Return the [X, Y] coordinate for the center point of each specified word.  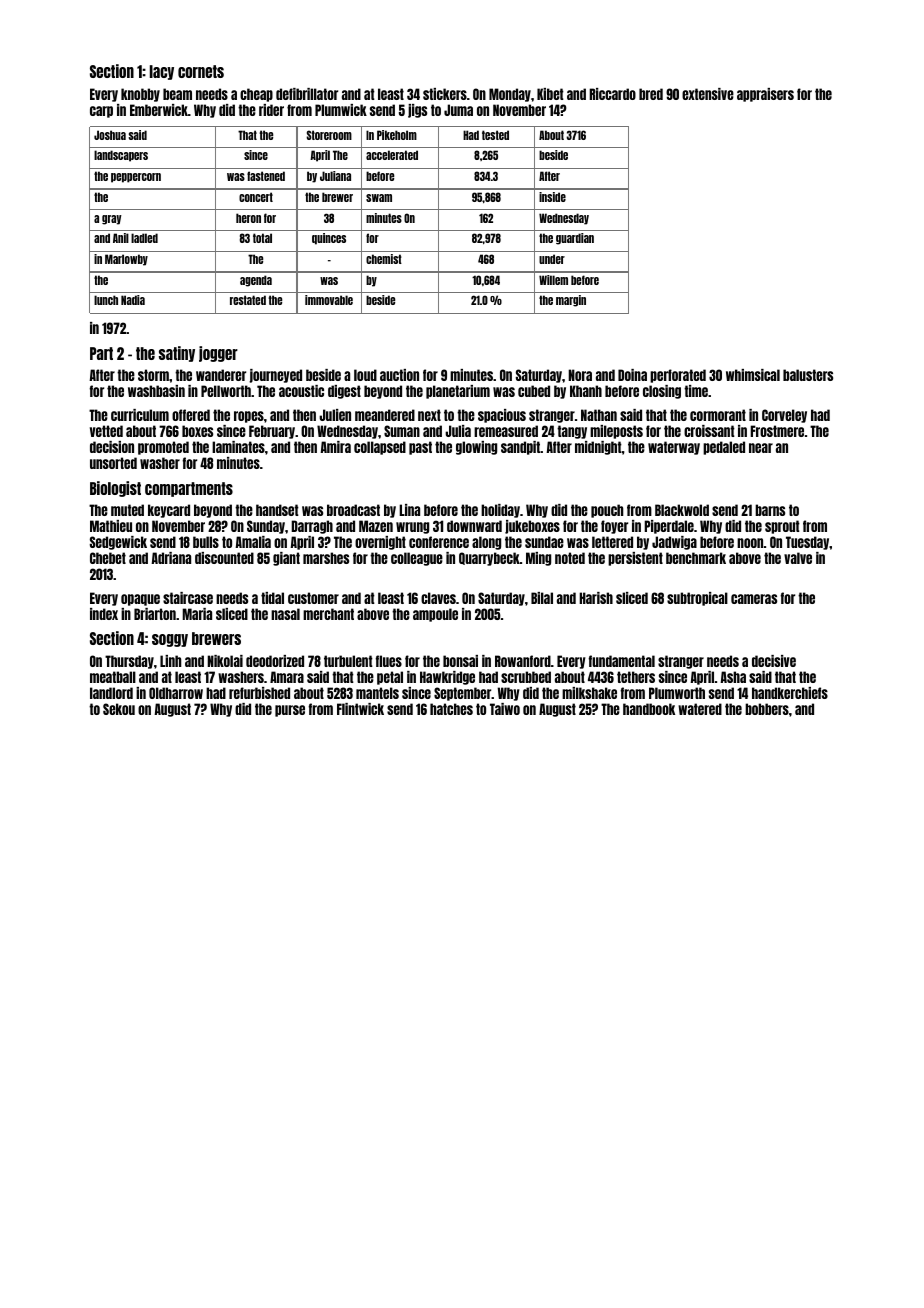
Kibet [550, 94]
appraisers [765, 95]
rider [271, 110]
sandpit [520, 448]
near [761, 448]
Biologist [115, 489]
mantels [377, 693]
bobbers [767, 709]
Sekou [119, 709]
